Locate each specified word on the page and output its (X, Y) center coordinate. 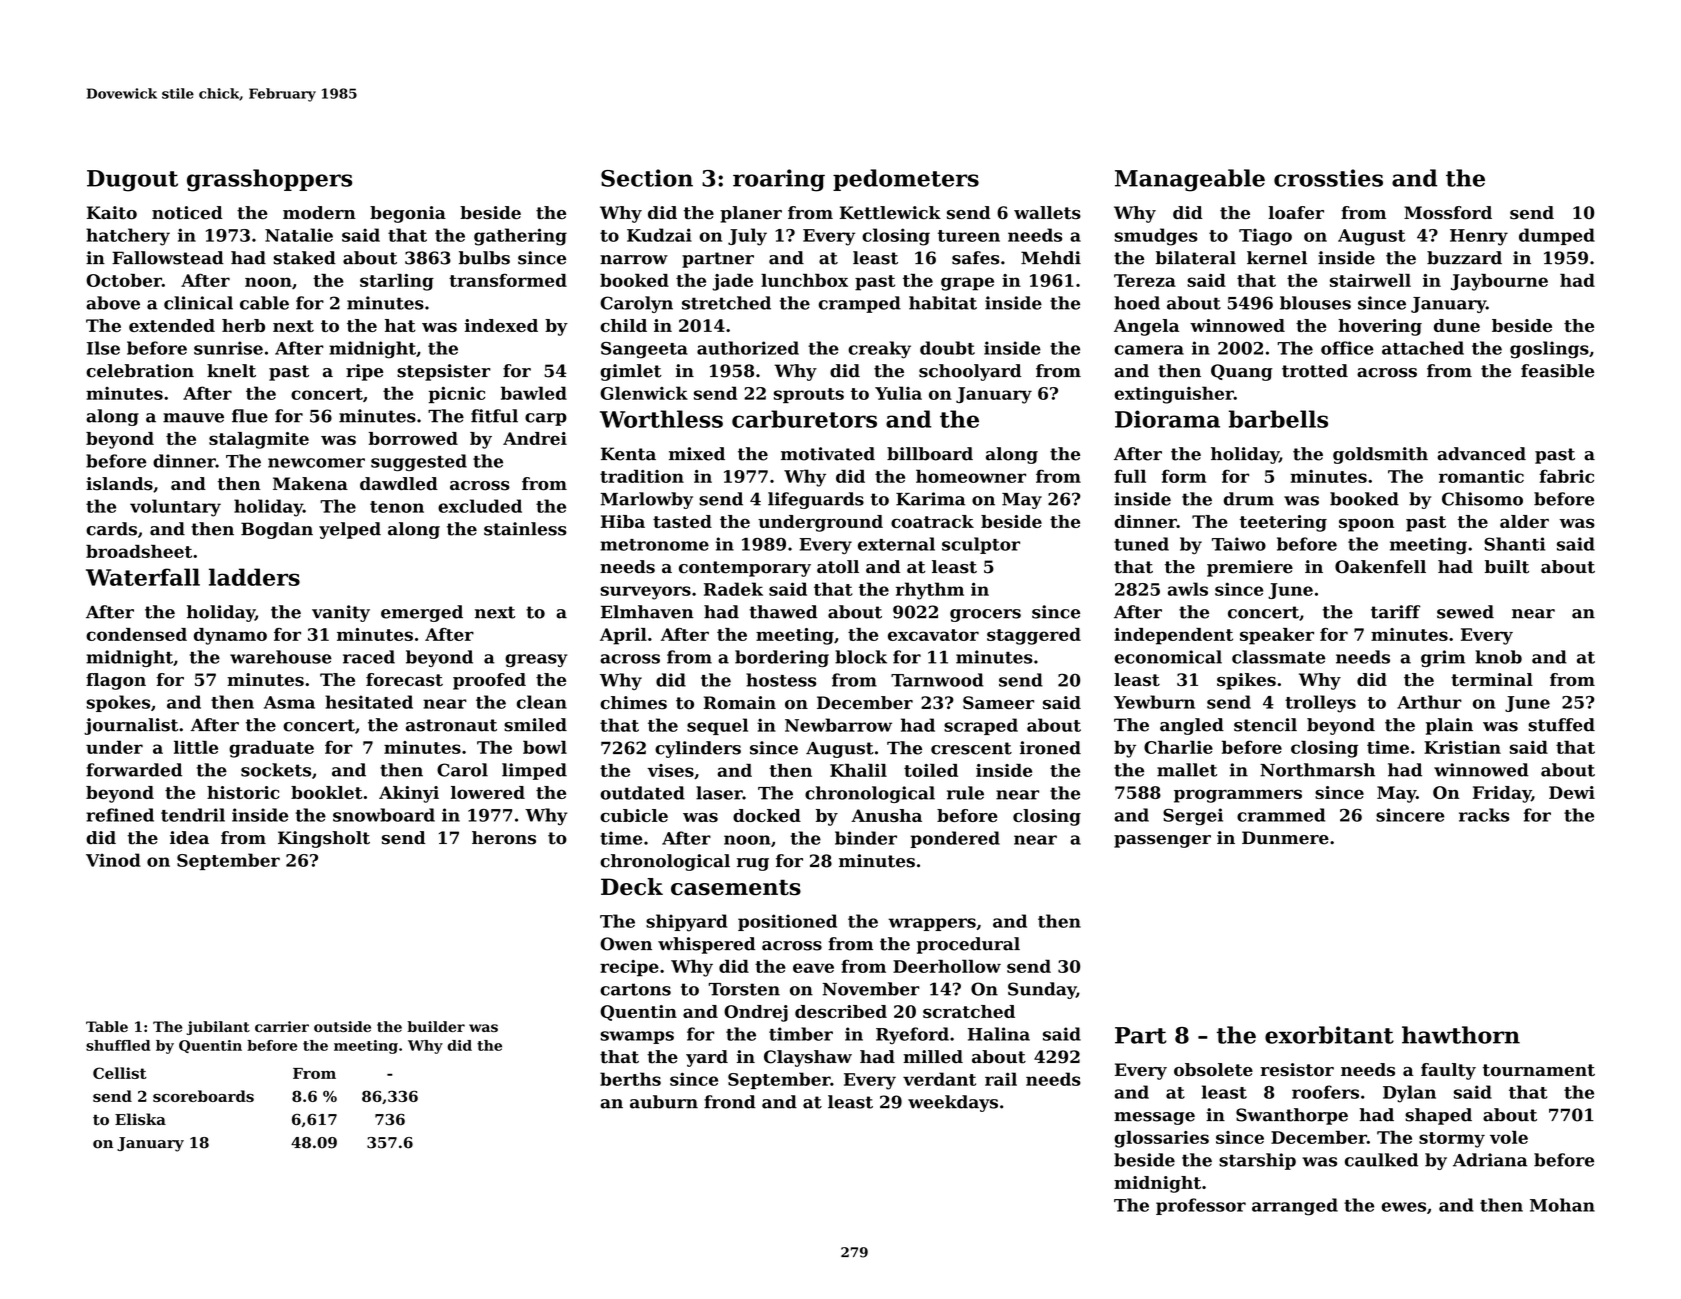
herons (504, 838)
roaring (779, 180)
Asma (289, 702)
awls (1188, 589)
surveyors (645, 593)
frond (730, 1102)
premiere (1250, 568)
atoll (838, 567)
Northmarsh (1317, 770)
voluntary (175, 508)
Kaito (112, 213)
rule (965, 793)
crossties (1328, 178)
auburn (664, 1102)
